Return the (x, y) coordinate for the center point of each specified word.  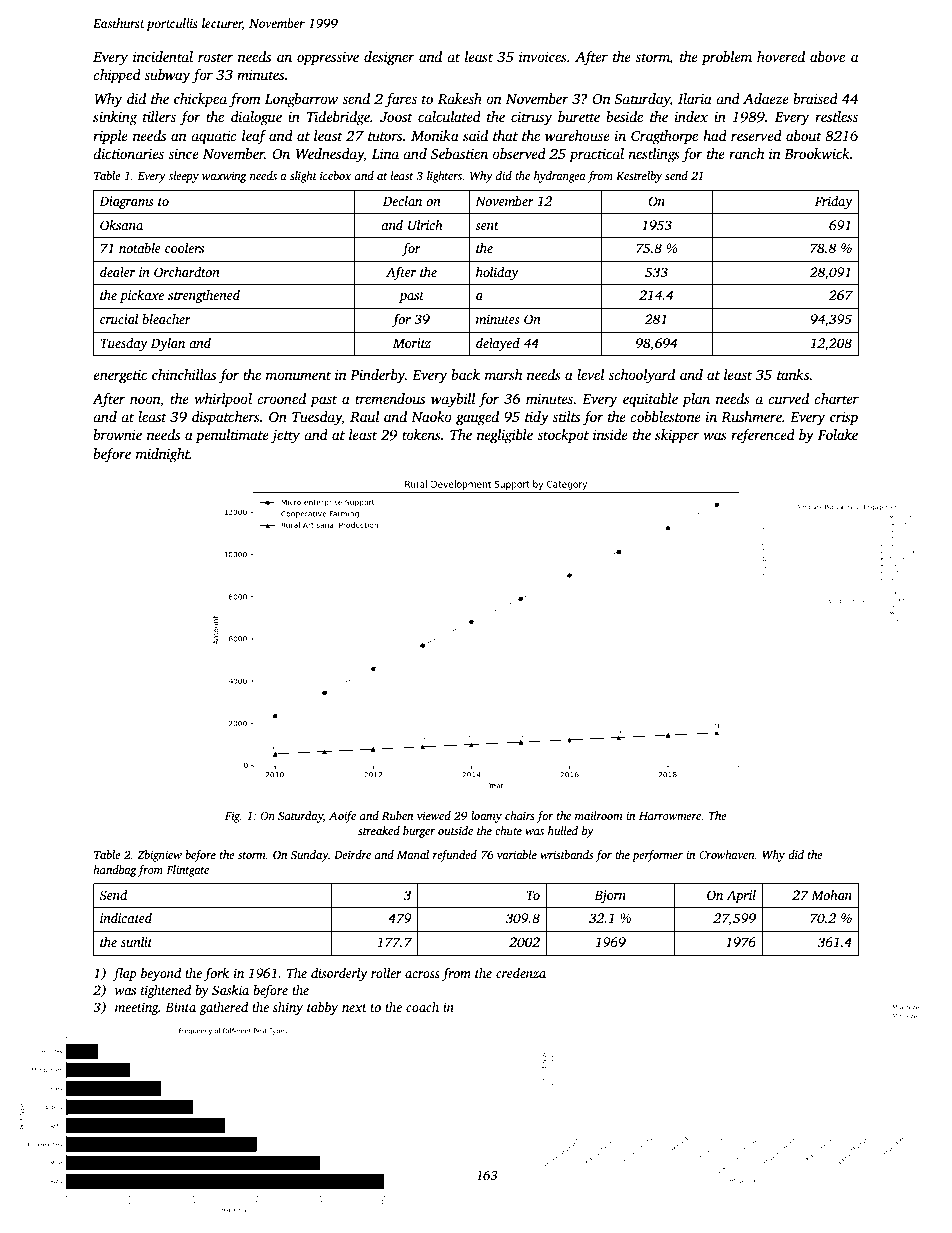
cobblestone (665, 416)
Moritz (412, 343)
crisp (844, 418)
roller (386, 973)
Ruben (397, 815)
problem (727, 58)
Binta (180, 1007)
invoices (543, 56)
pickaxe (142, 296)
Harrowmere (670, 816)
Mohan (831, 895)
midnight (163, 455)
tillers (159, 116)
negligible (505, 436)
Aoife (342, 817)
